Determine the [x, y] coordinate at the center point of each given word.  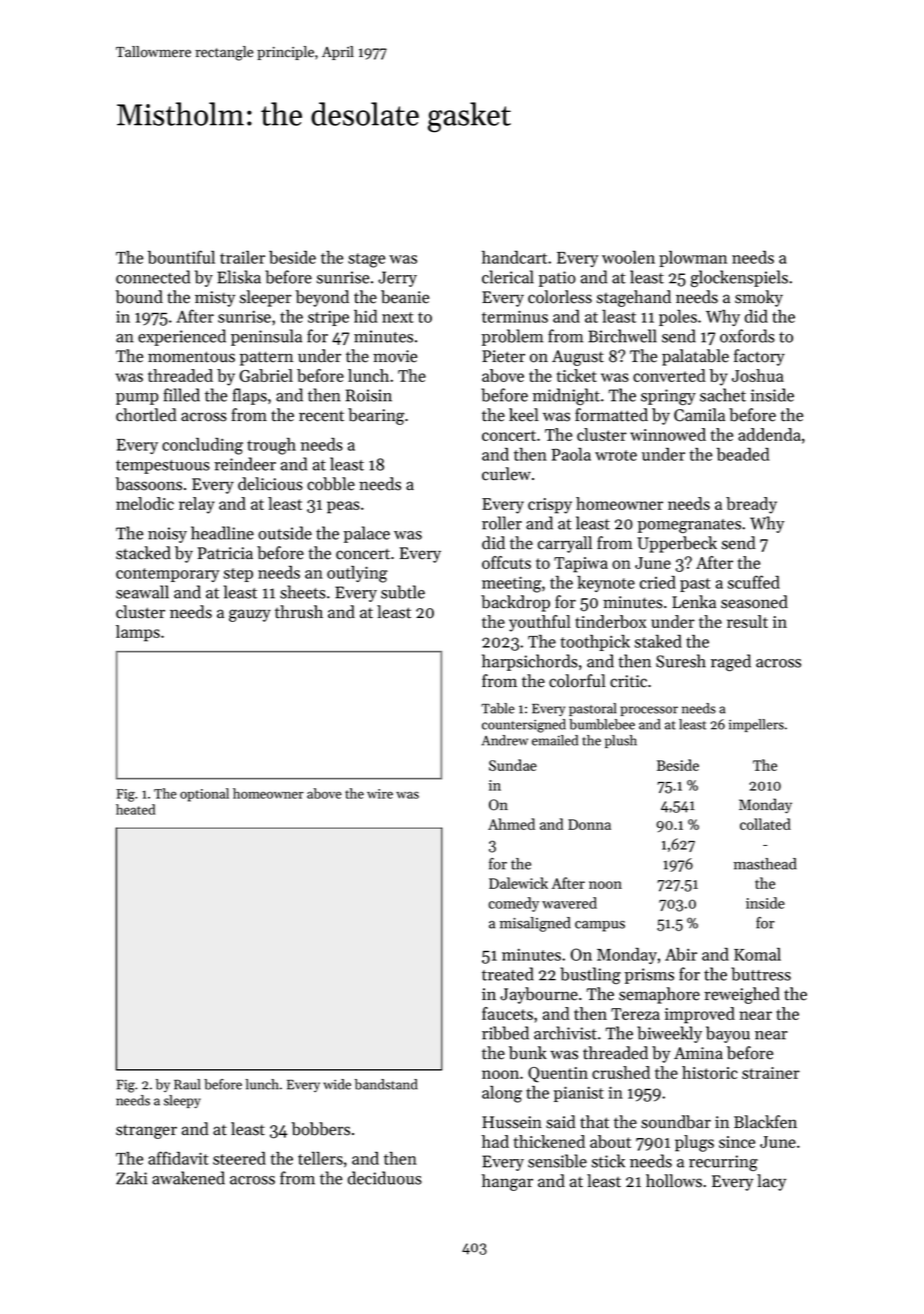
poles [678, 318]
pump [137, 399]
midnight [566, 396]
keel [524, 415]
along [502, 1094]
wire [380, 794]
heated [135, 809]
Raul [187, 1084]
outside [285, 533]
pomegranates [689, 526]
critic [628, 681]
